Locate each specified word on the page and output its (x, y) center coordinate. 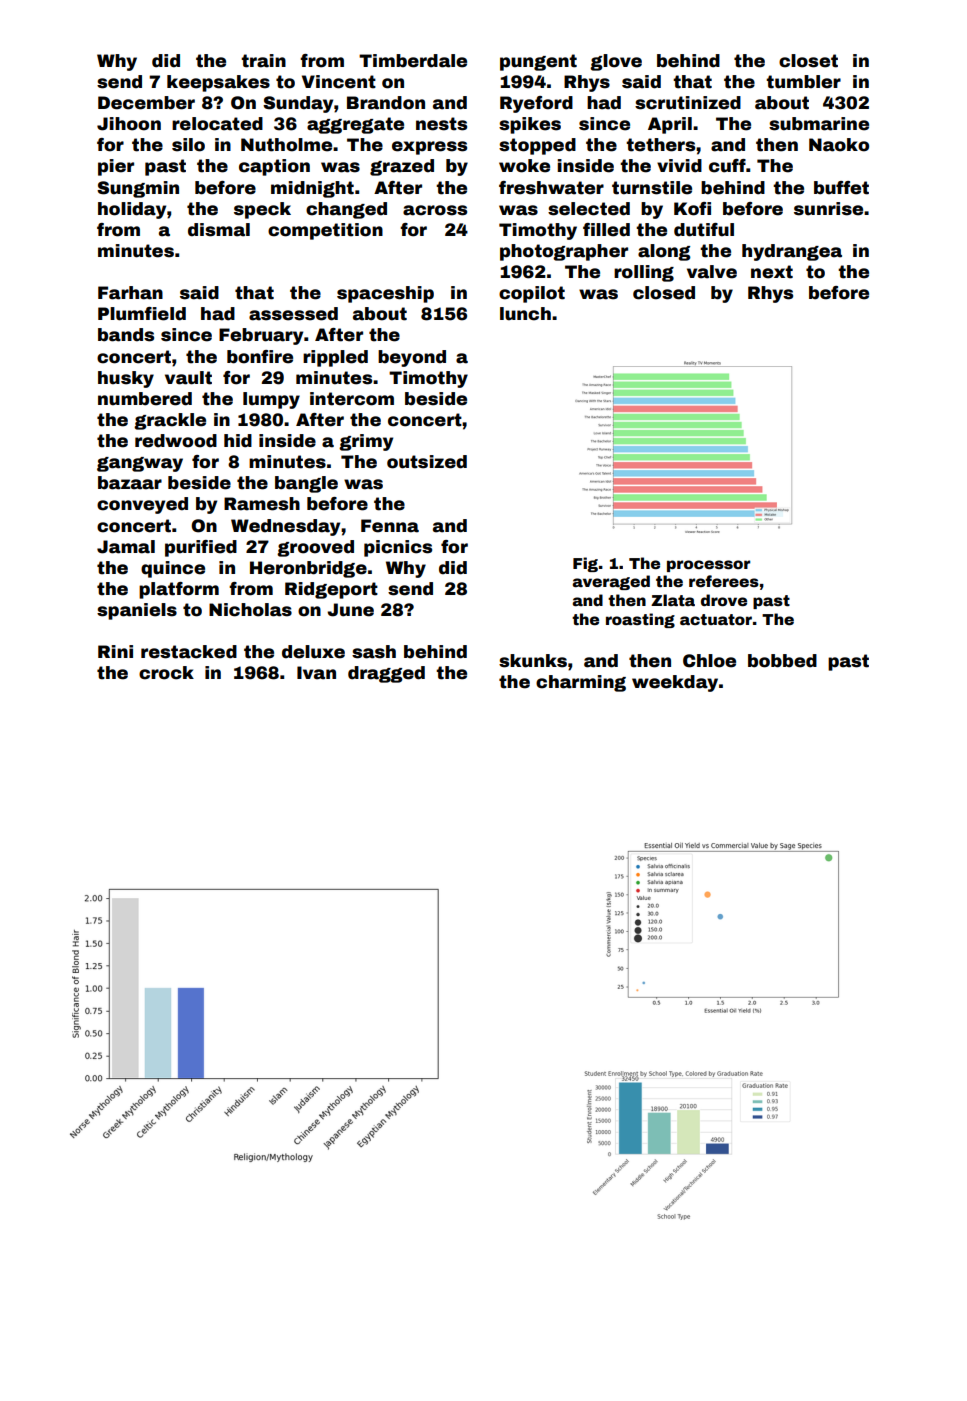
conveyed (142, 505)
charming (581, 683)
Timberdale (413, 61)
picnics (398, 548)
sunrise (828, 209)
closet (808, 61)
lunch (525, 314)
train (263, 61)
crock (166, 673)
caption (274, 167)
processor (708, 566)
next (772, 272)
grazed (402, 167)
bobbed (782, 661)
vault (188, 378)
